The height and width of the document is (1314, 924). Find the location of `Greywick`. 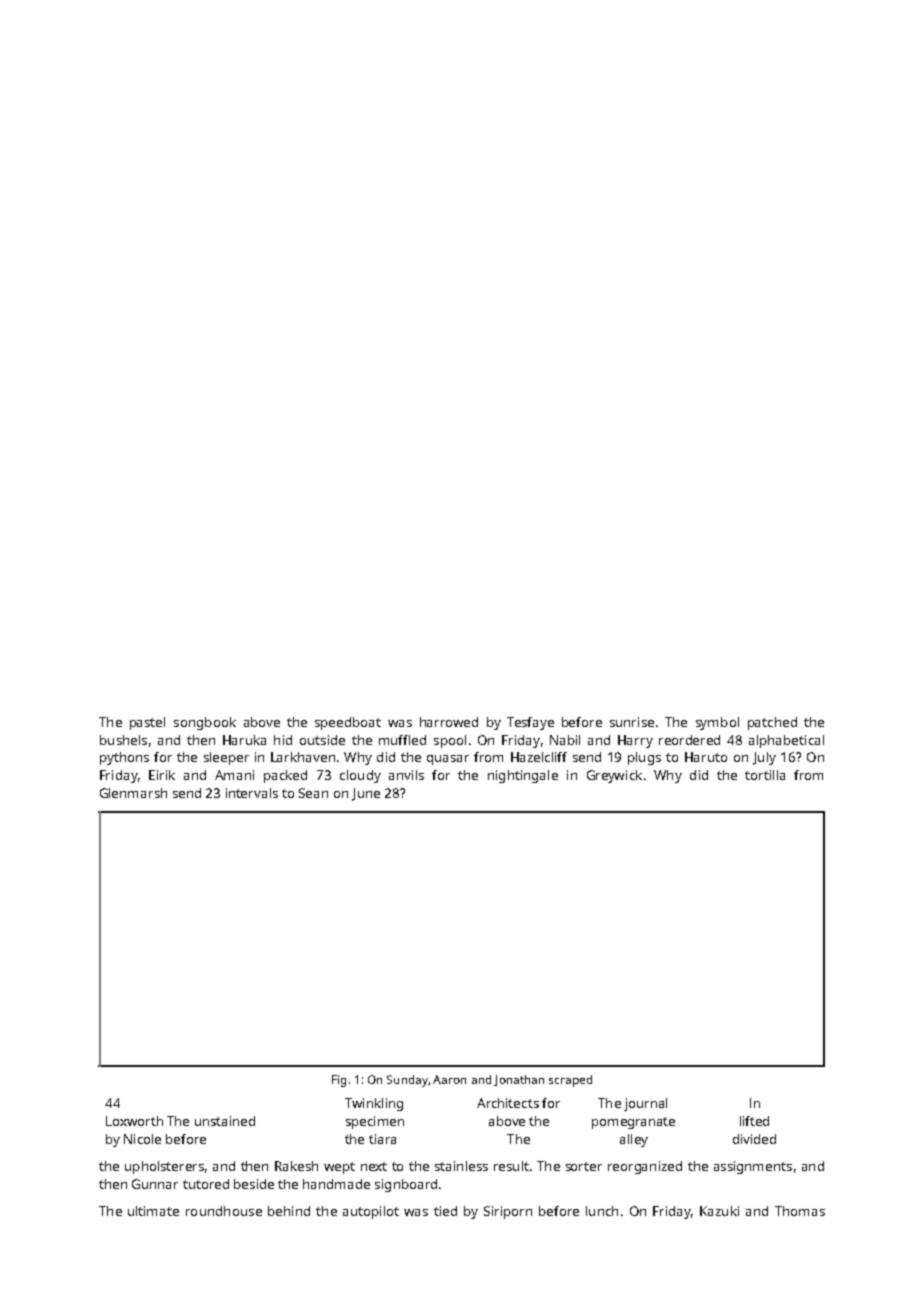

Greywick is located at coordinates (614, 776).
